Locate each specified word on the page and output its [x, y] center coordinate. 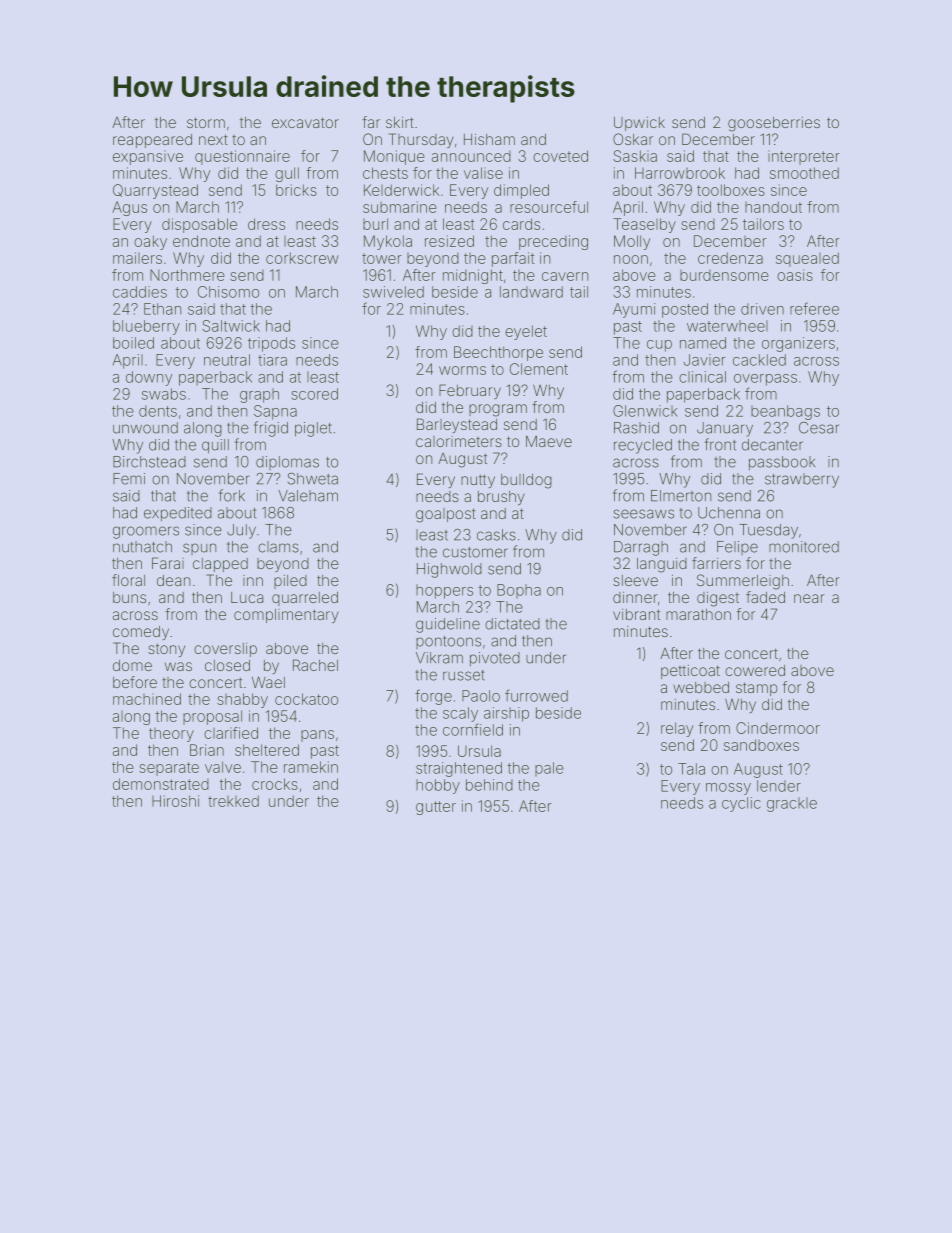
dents [158, 411]
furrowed [536, 695]
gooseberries [774, 124]
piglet [313, 429]
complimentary [286, 616]
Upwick [639, 124]
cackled [759, 360]
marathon [698, 614]
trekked [233, 801]
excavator [305, 122]
